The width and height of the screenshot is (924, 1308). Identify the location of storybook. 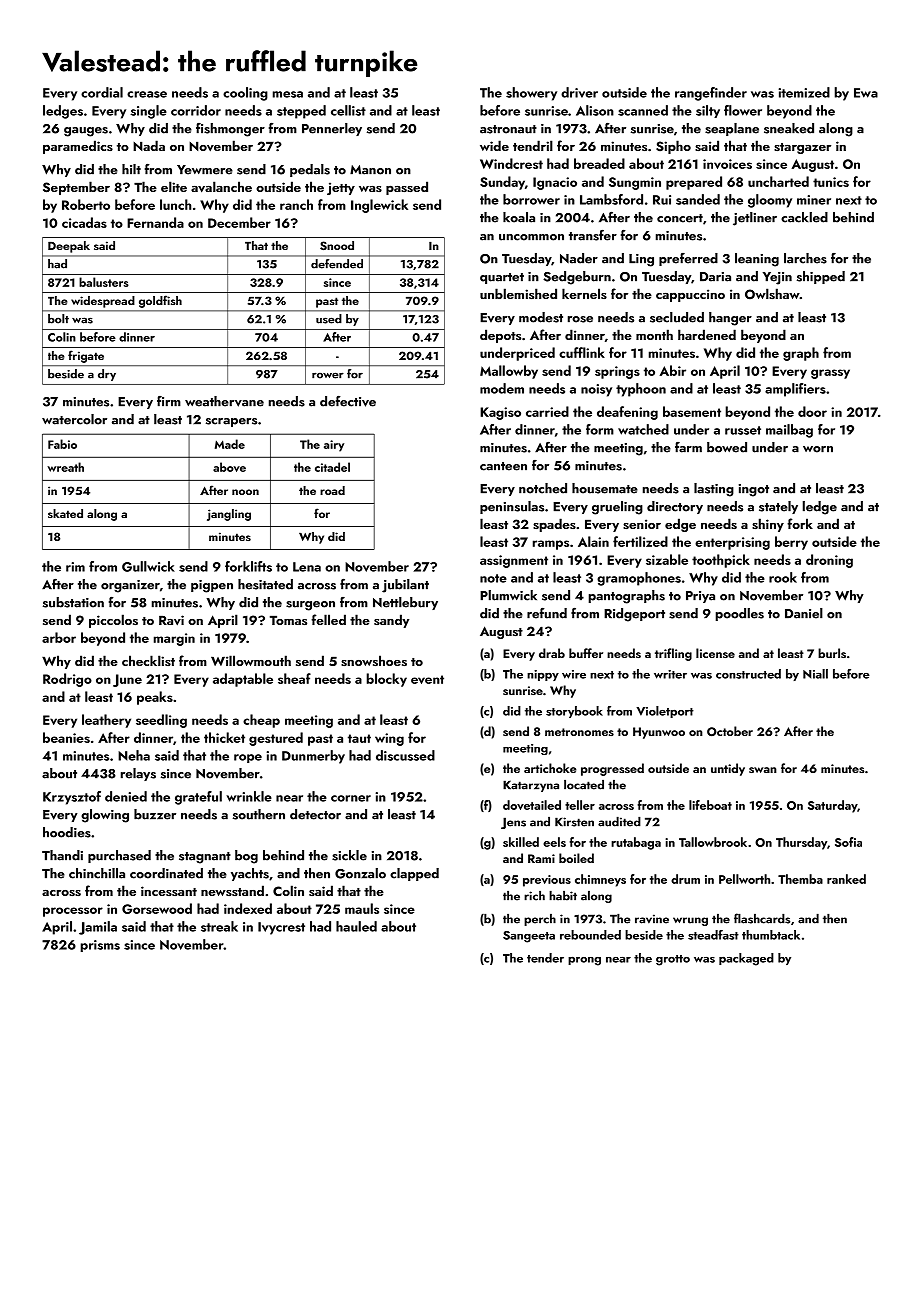
(574, 712).
